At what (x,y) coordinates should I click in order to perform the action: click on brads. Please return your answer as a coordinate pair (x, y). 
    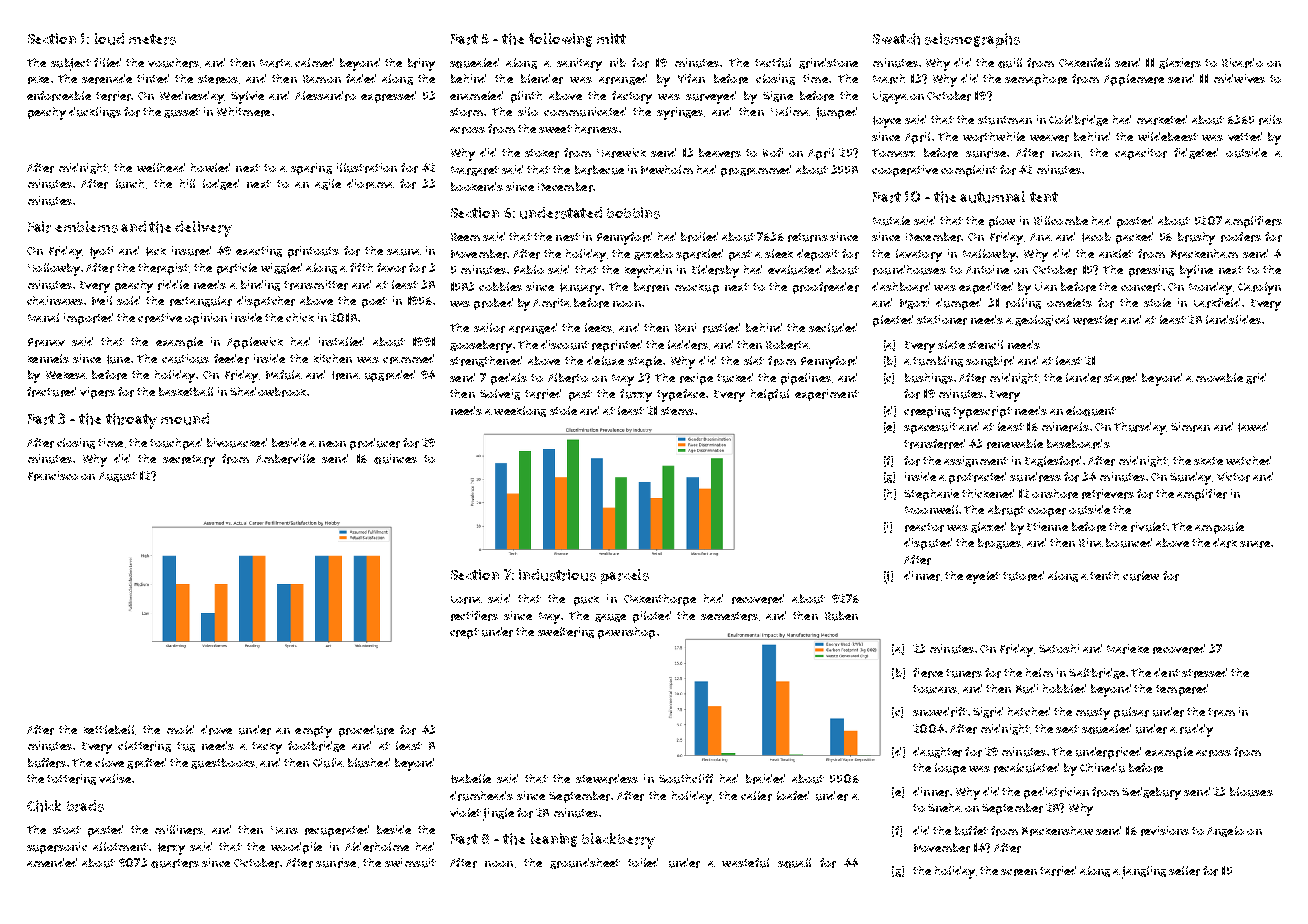
    Looking at the image, I should click on (85, 806).
